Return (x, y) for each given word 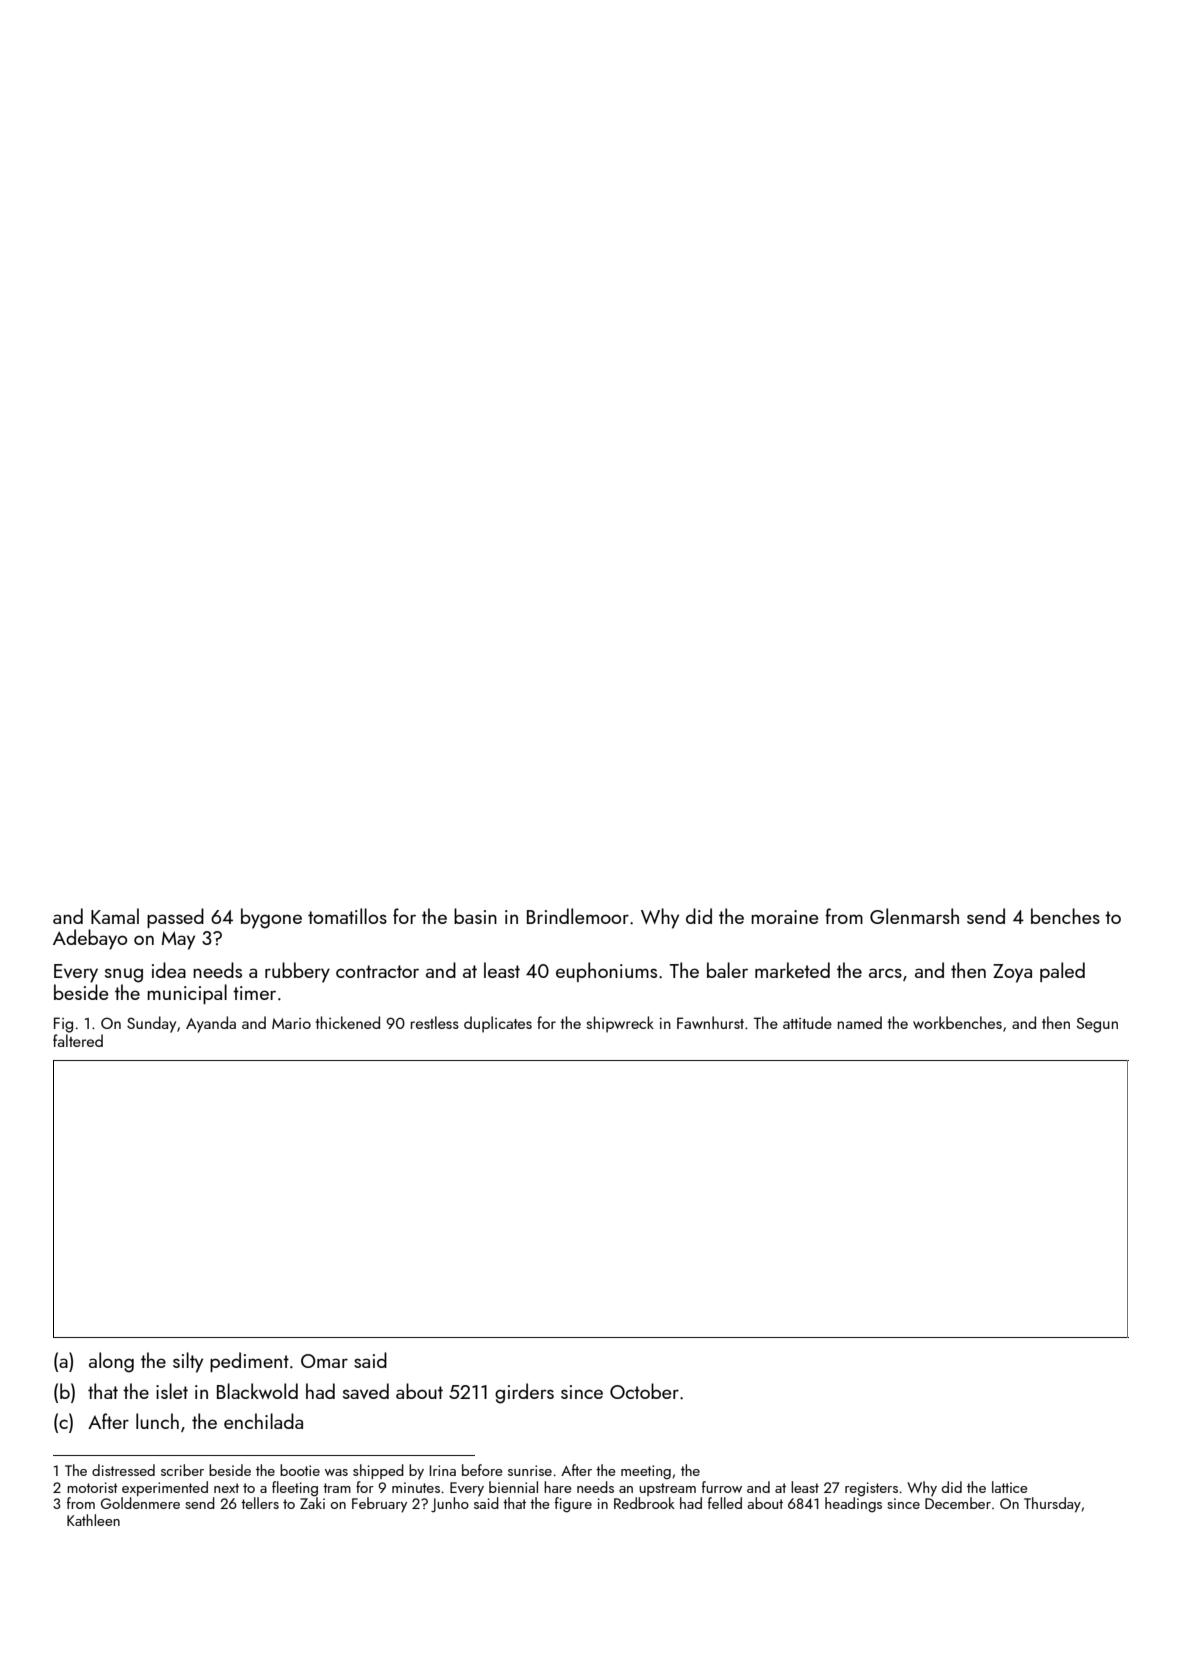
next (226, 1488)
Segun (1097, 1025)
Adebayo (90, 939)
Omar (324, 1361)
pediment (249, 1362)
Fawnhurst (710, 1022)
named (860, 1022)
